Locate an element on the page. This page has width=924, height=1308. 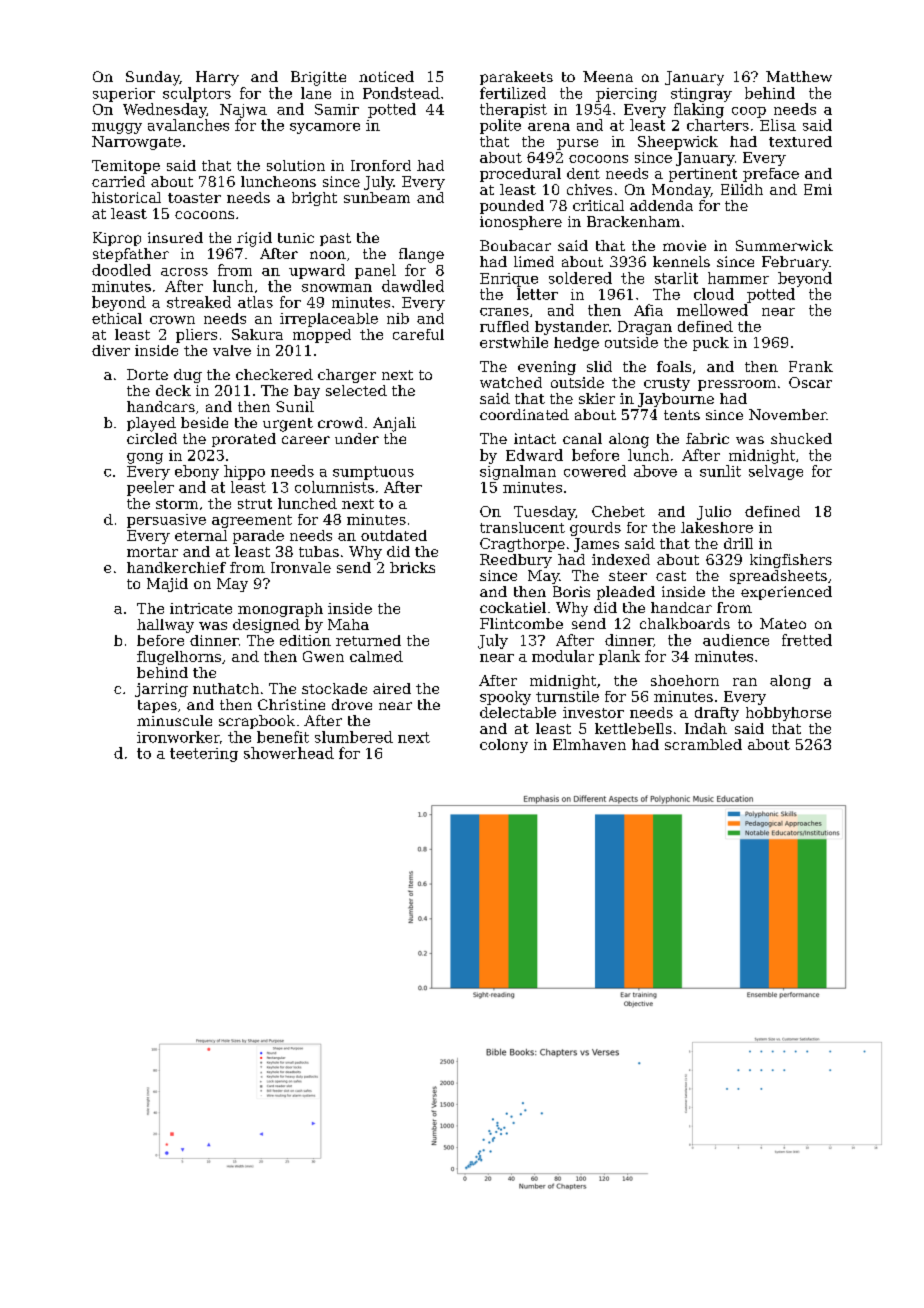
gourds is located at coordinates (595, 529).
